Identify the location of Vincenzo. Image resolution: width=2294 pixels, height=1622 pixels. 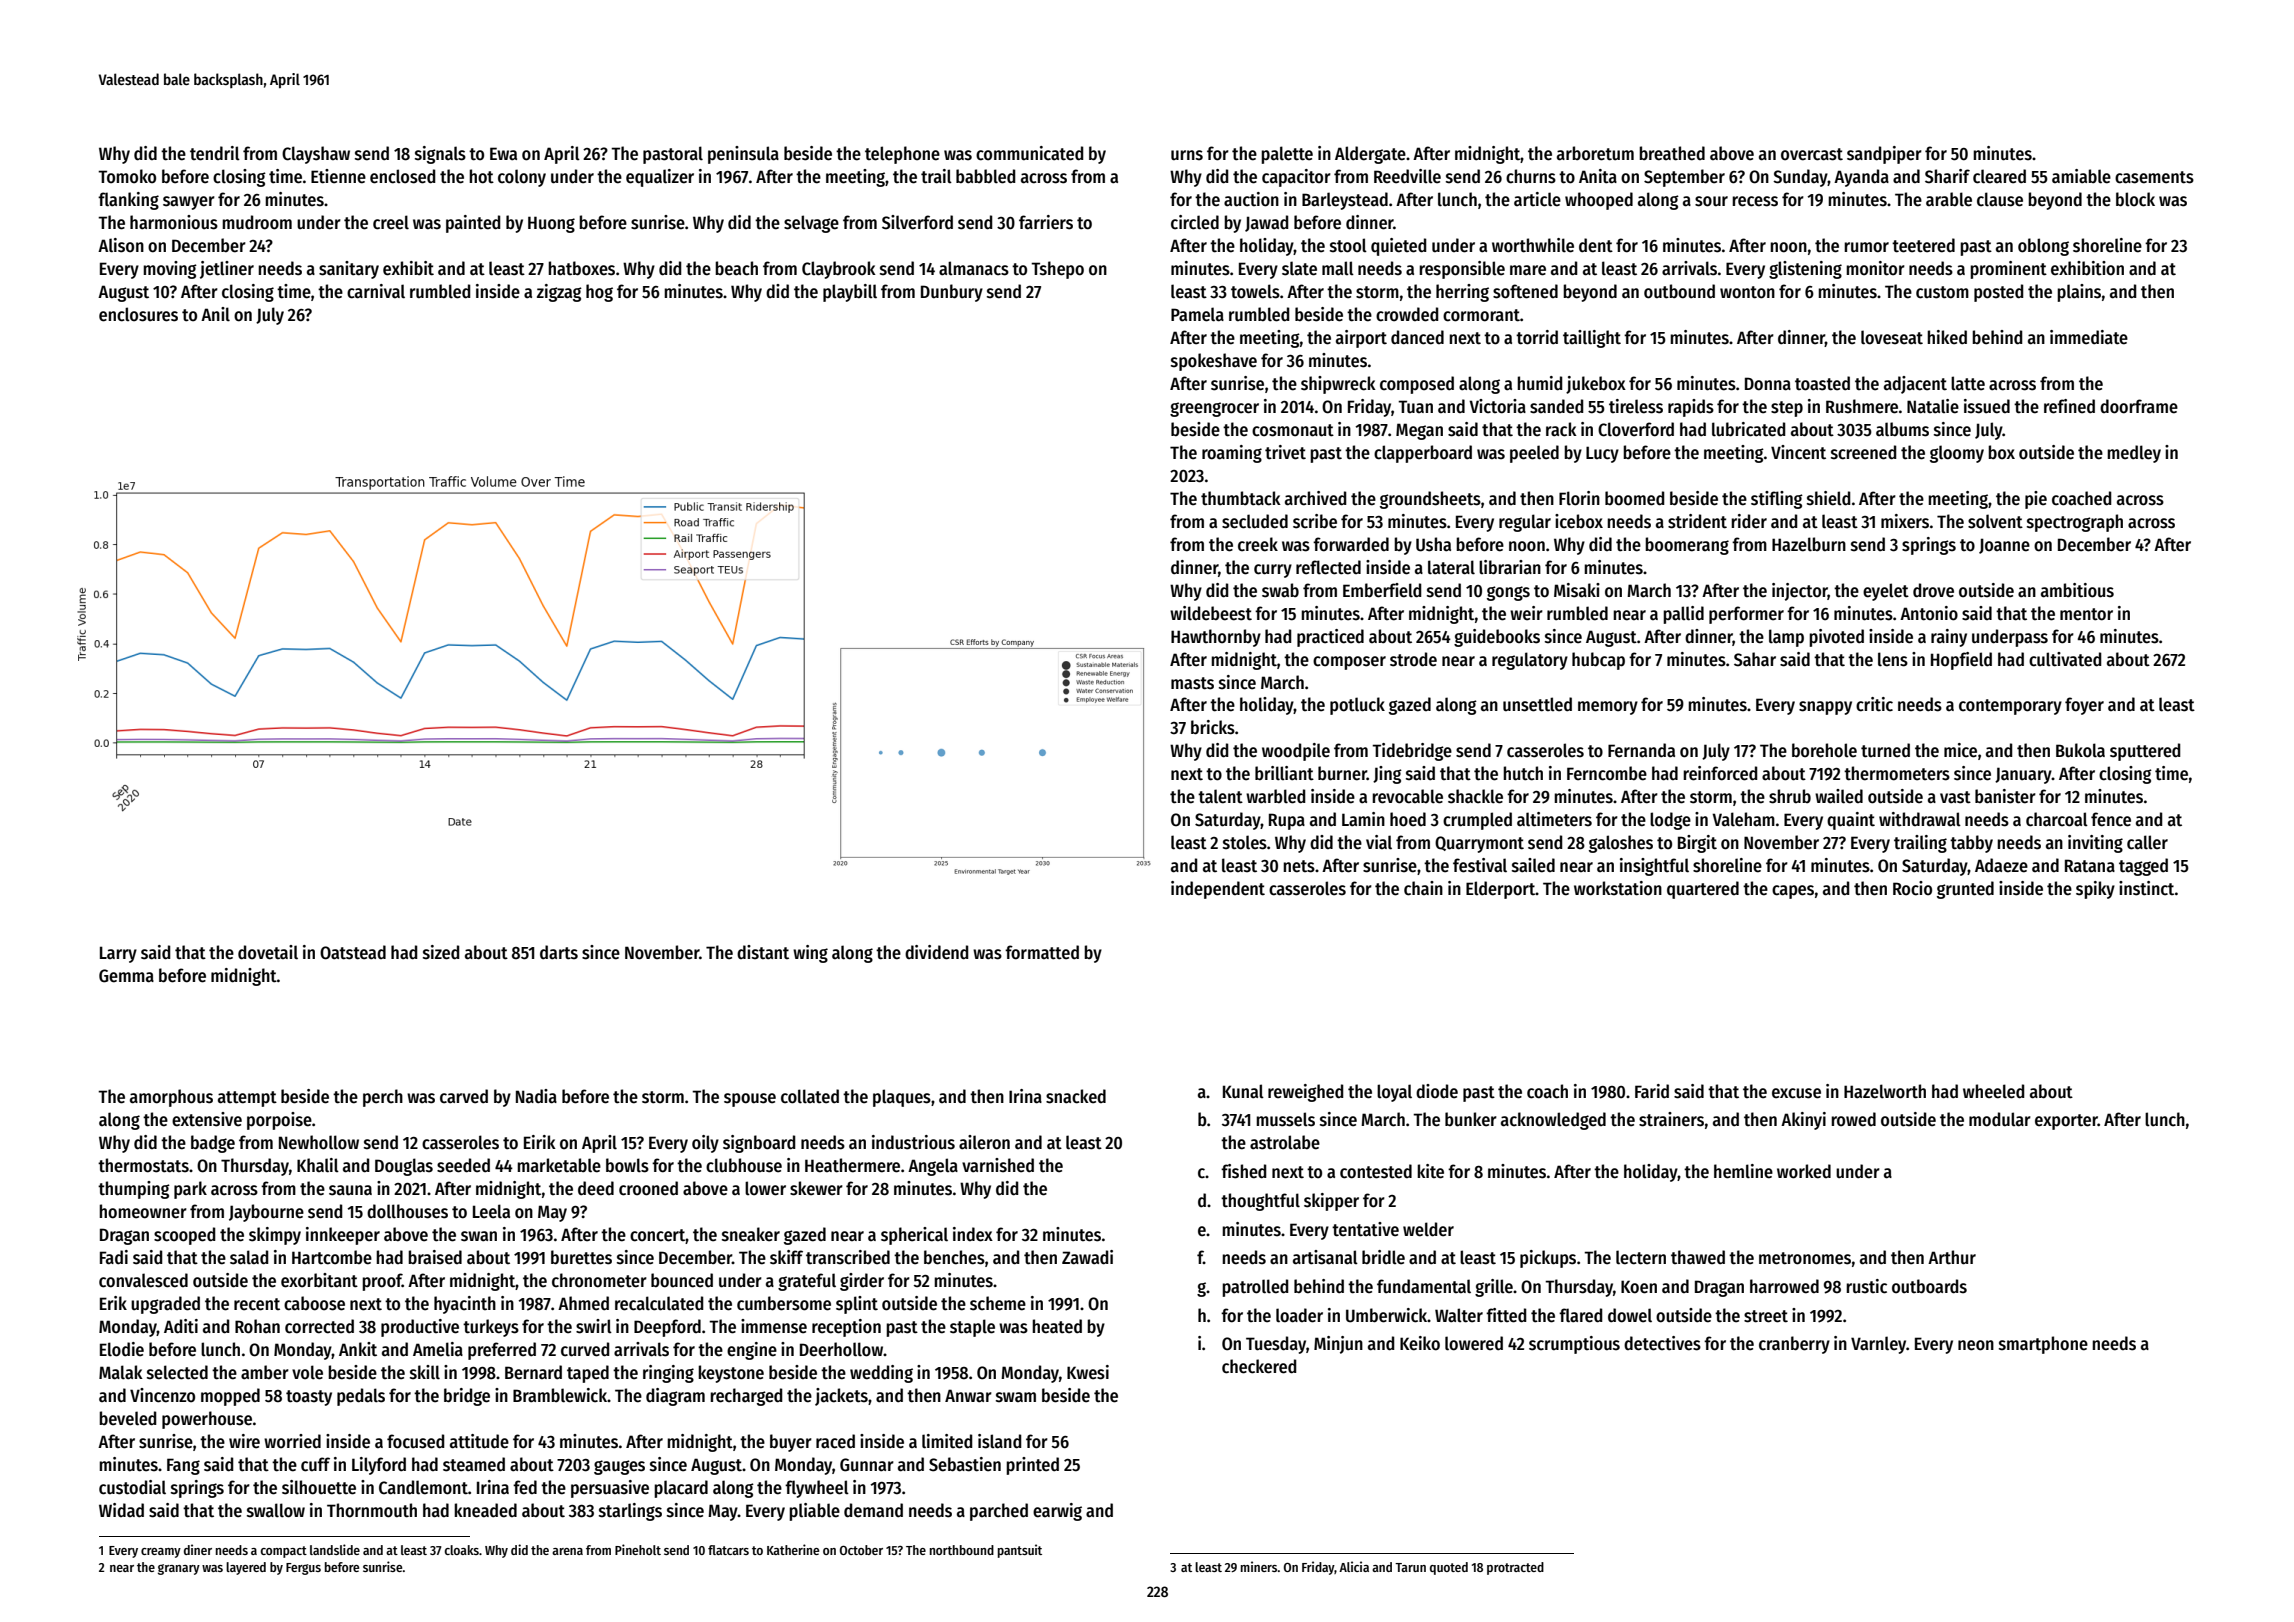
(162, 1395).
